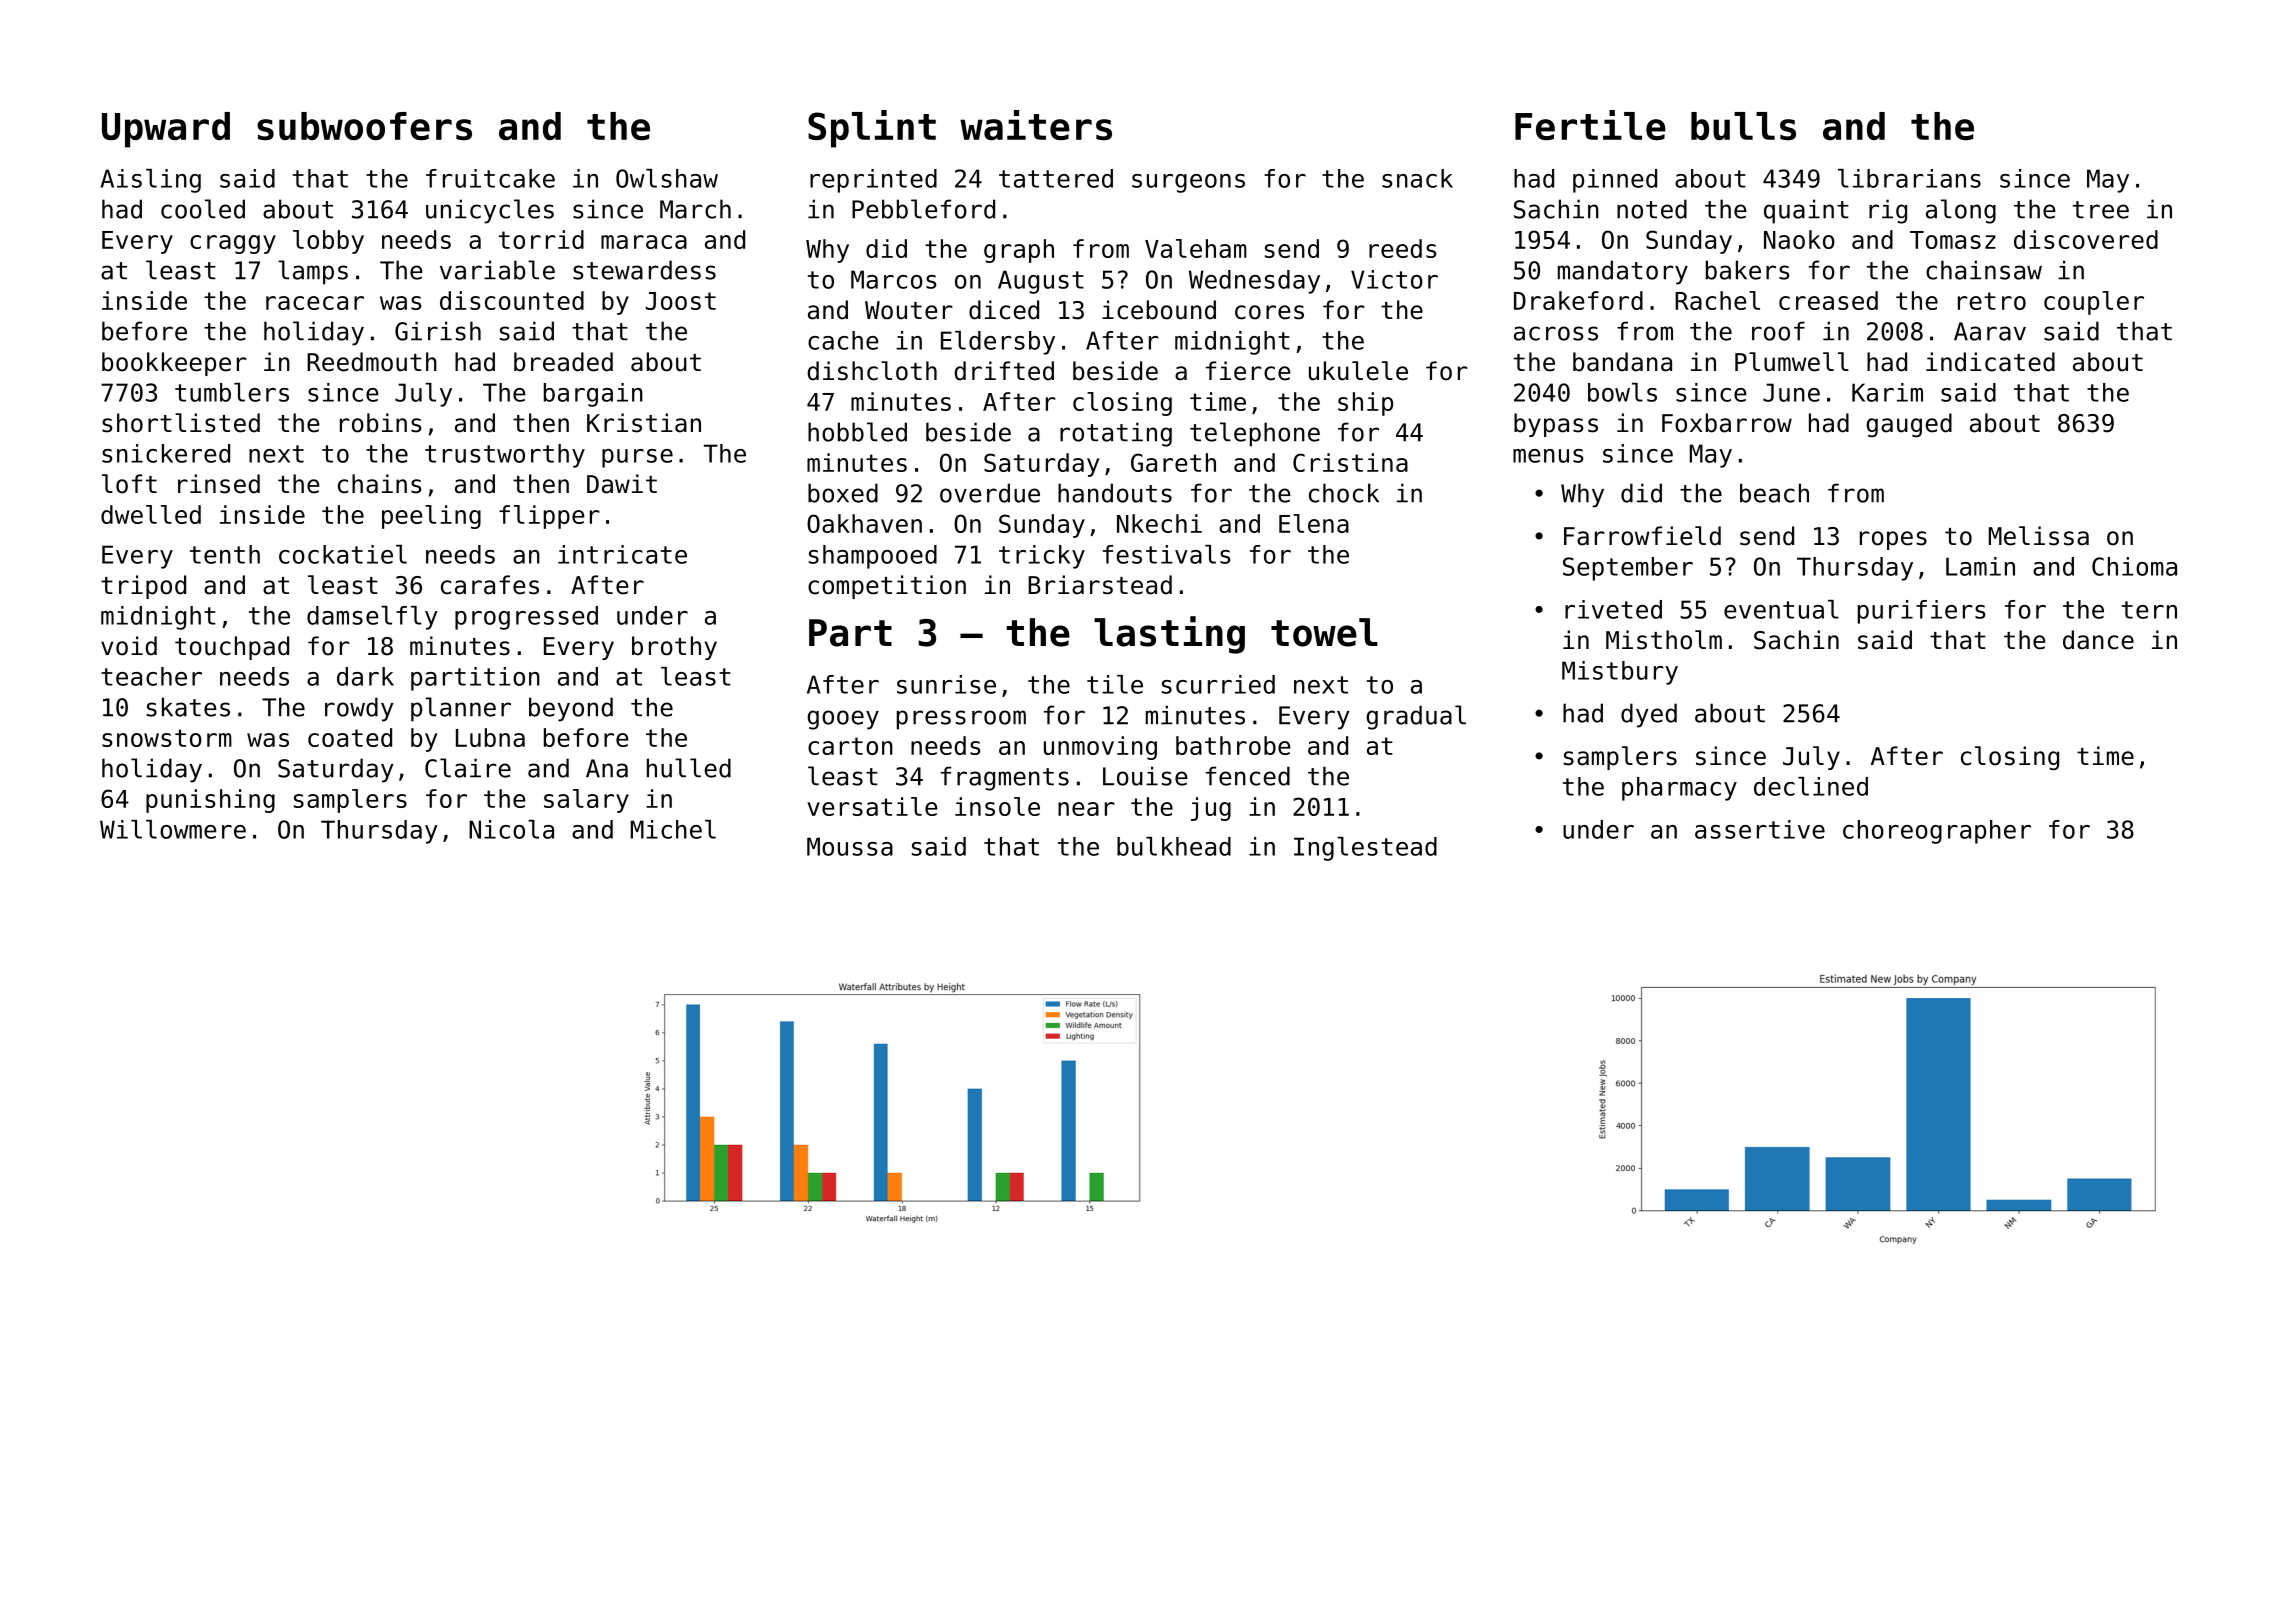 The image size is (2282, 1614). I want to click on Wouter, so click(909, 310).
